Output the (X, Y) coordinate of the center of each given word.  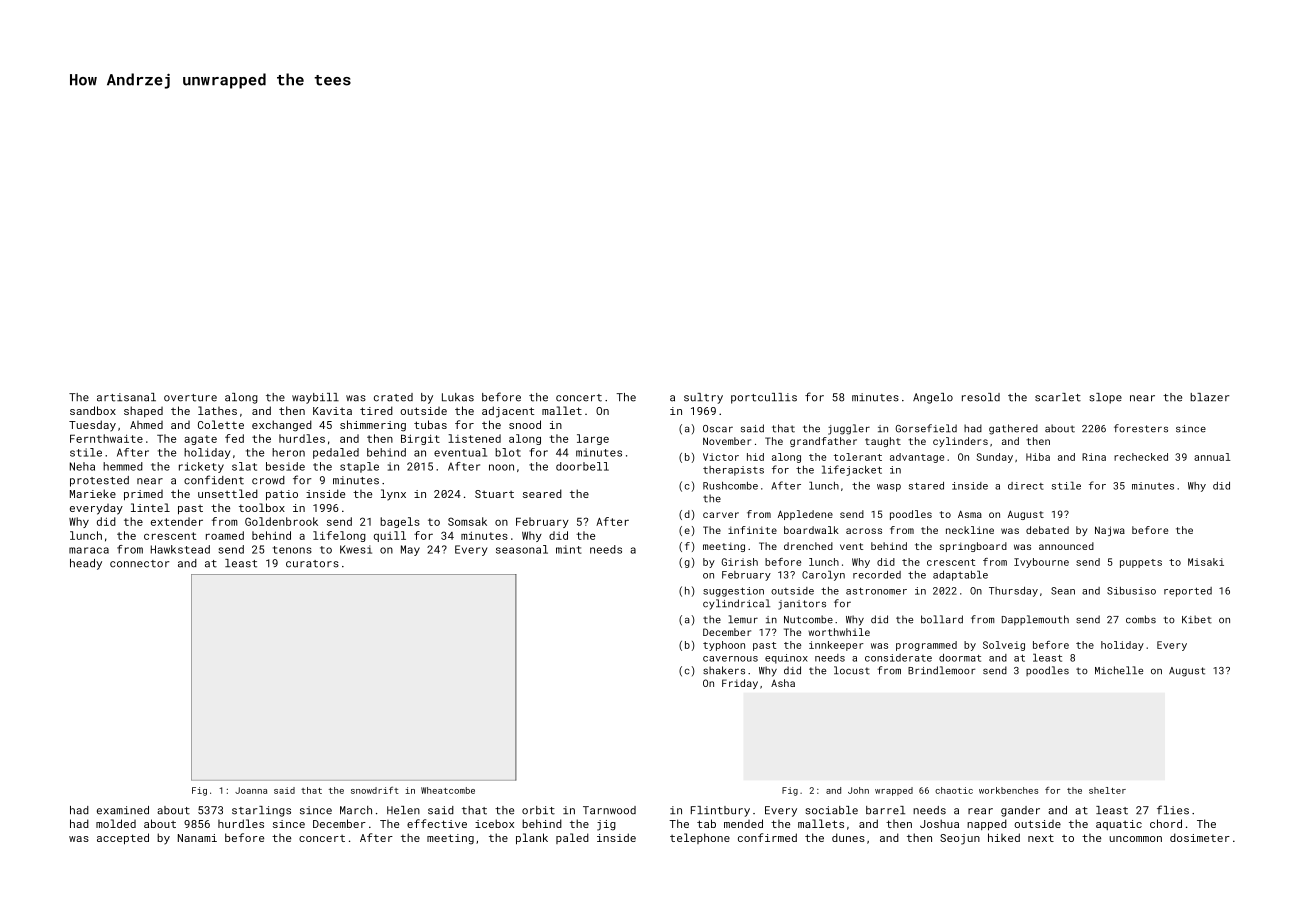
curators (312, 564)
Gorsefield (926, 428)
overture (190, 398)
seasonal (522, 549)
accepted (123, 839)
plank (532, 839)
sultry (703, 398)
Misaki (1206, 562)
